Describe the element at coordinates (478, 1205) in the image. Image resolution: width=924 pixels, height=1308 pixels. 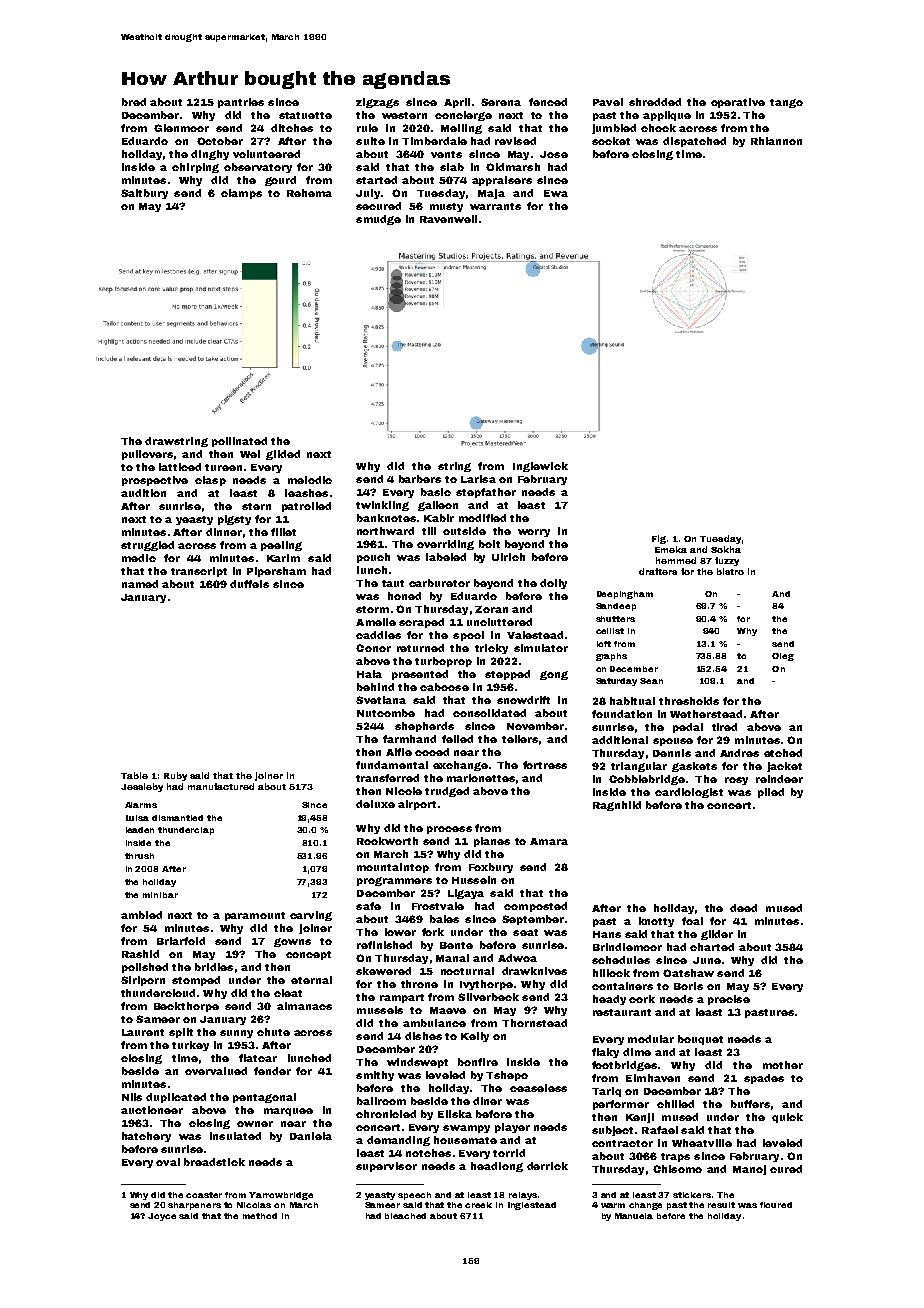
I see `creek` at that location.
